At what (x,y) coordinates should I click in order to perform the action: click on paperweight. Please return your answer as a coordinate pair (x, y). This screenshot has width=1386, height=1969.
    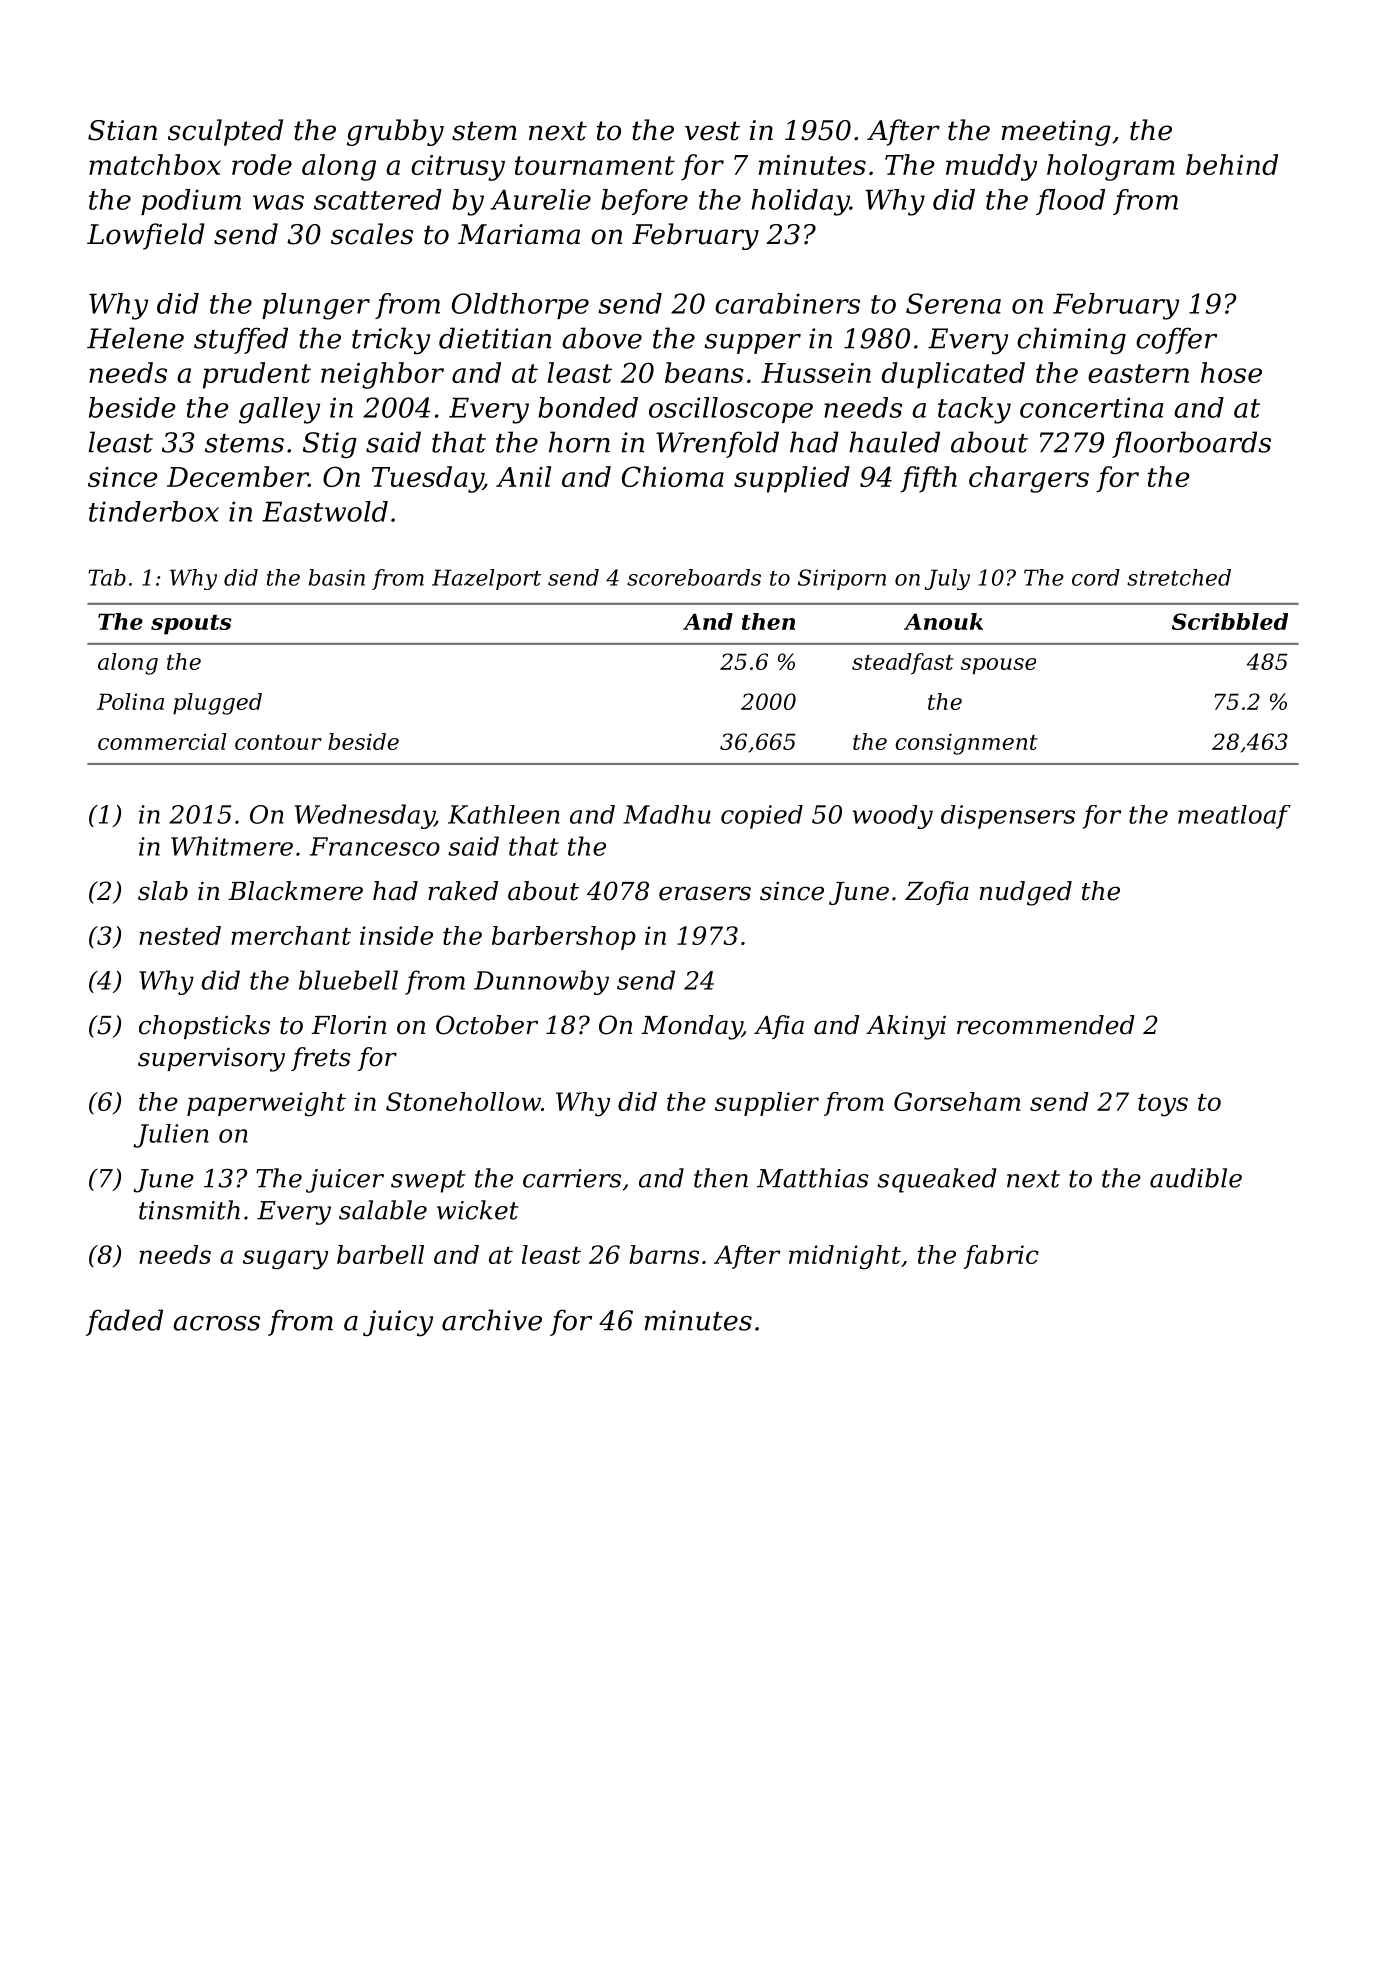
    Looking at the image, I should click on (266, 1104).
